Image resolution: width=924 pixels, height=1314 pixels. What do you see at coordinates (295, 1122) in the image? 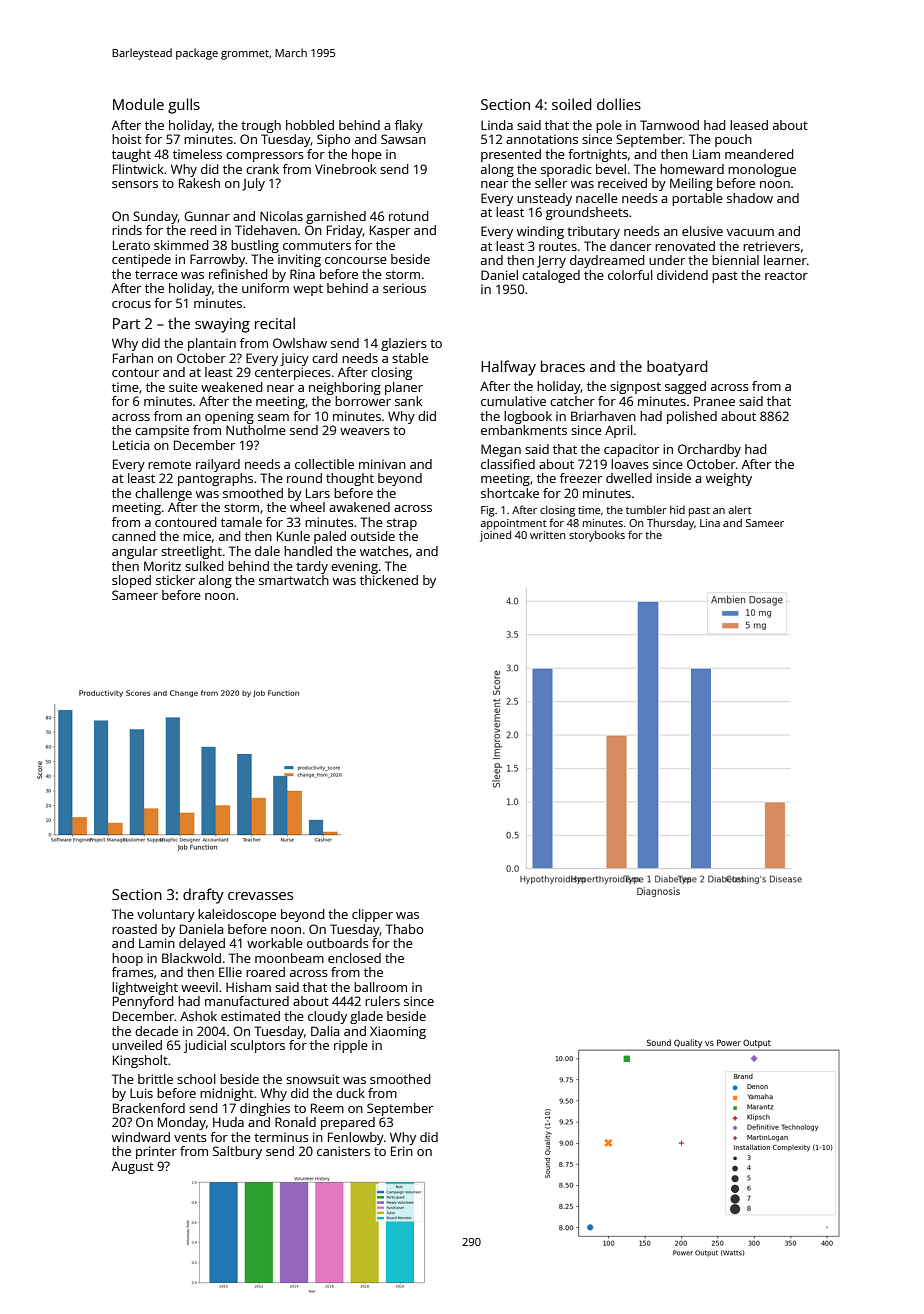
I see `Ronald` at bounding box center [295, 1122].
